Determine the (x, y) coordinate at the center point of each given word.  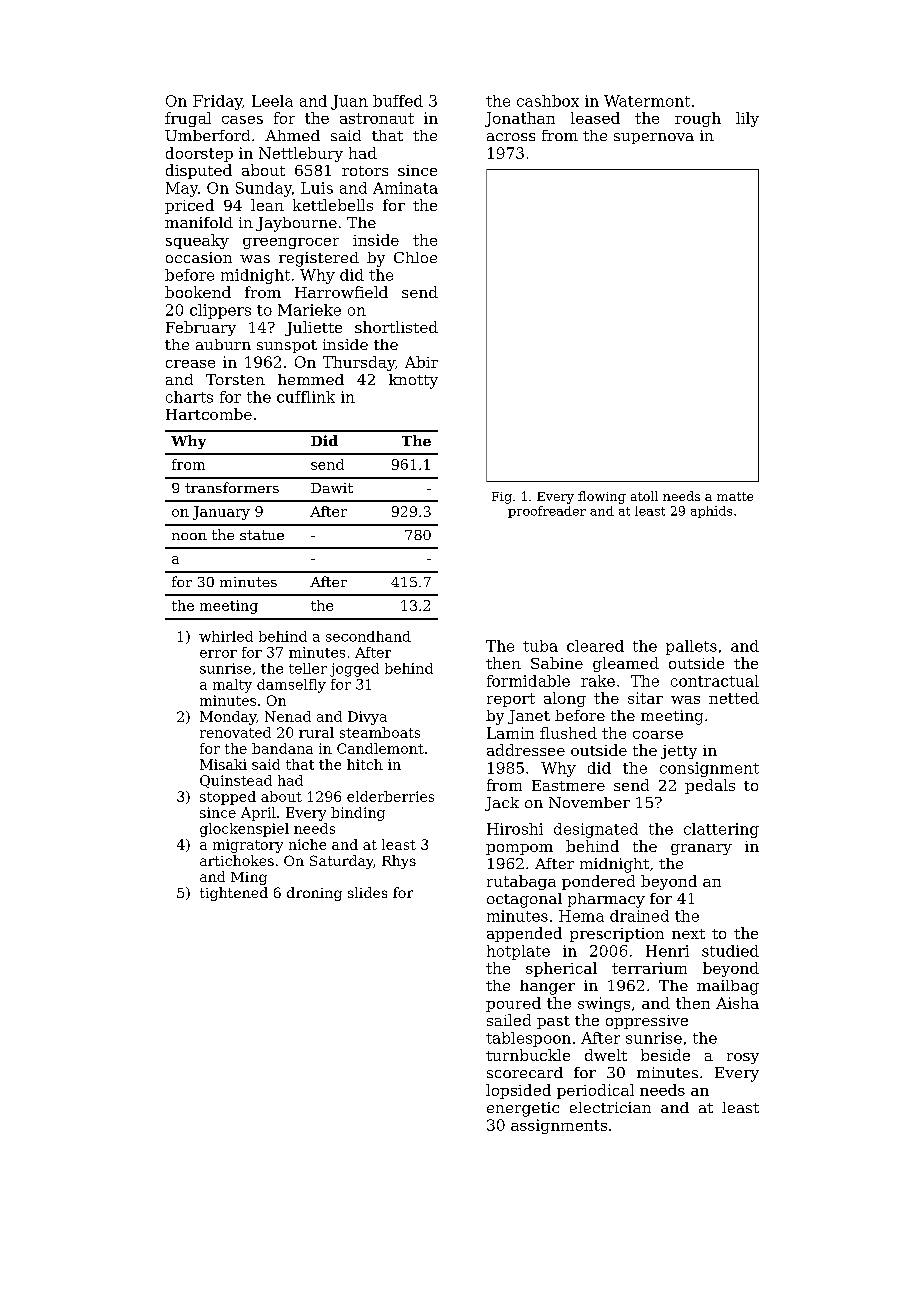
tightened (234, 894)
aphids (711, 512)
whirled (226, 636)
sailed (509, 1020)
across (511, 137)
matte (735, 496)
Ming (249, 878)
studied (730, 951)
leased (595, 118)
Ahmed (292, 135)
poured (513, 1004)
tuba (540, 646)
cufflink (306, 397)
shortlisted (396, 327)
